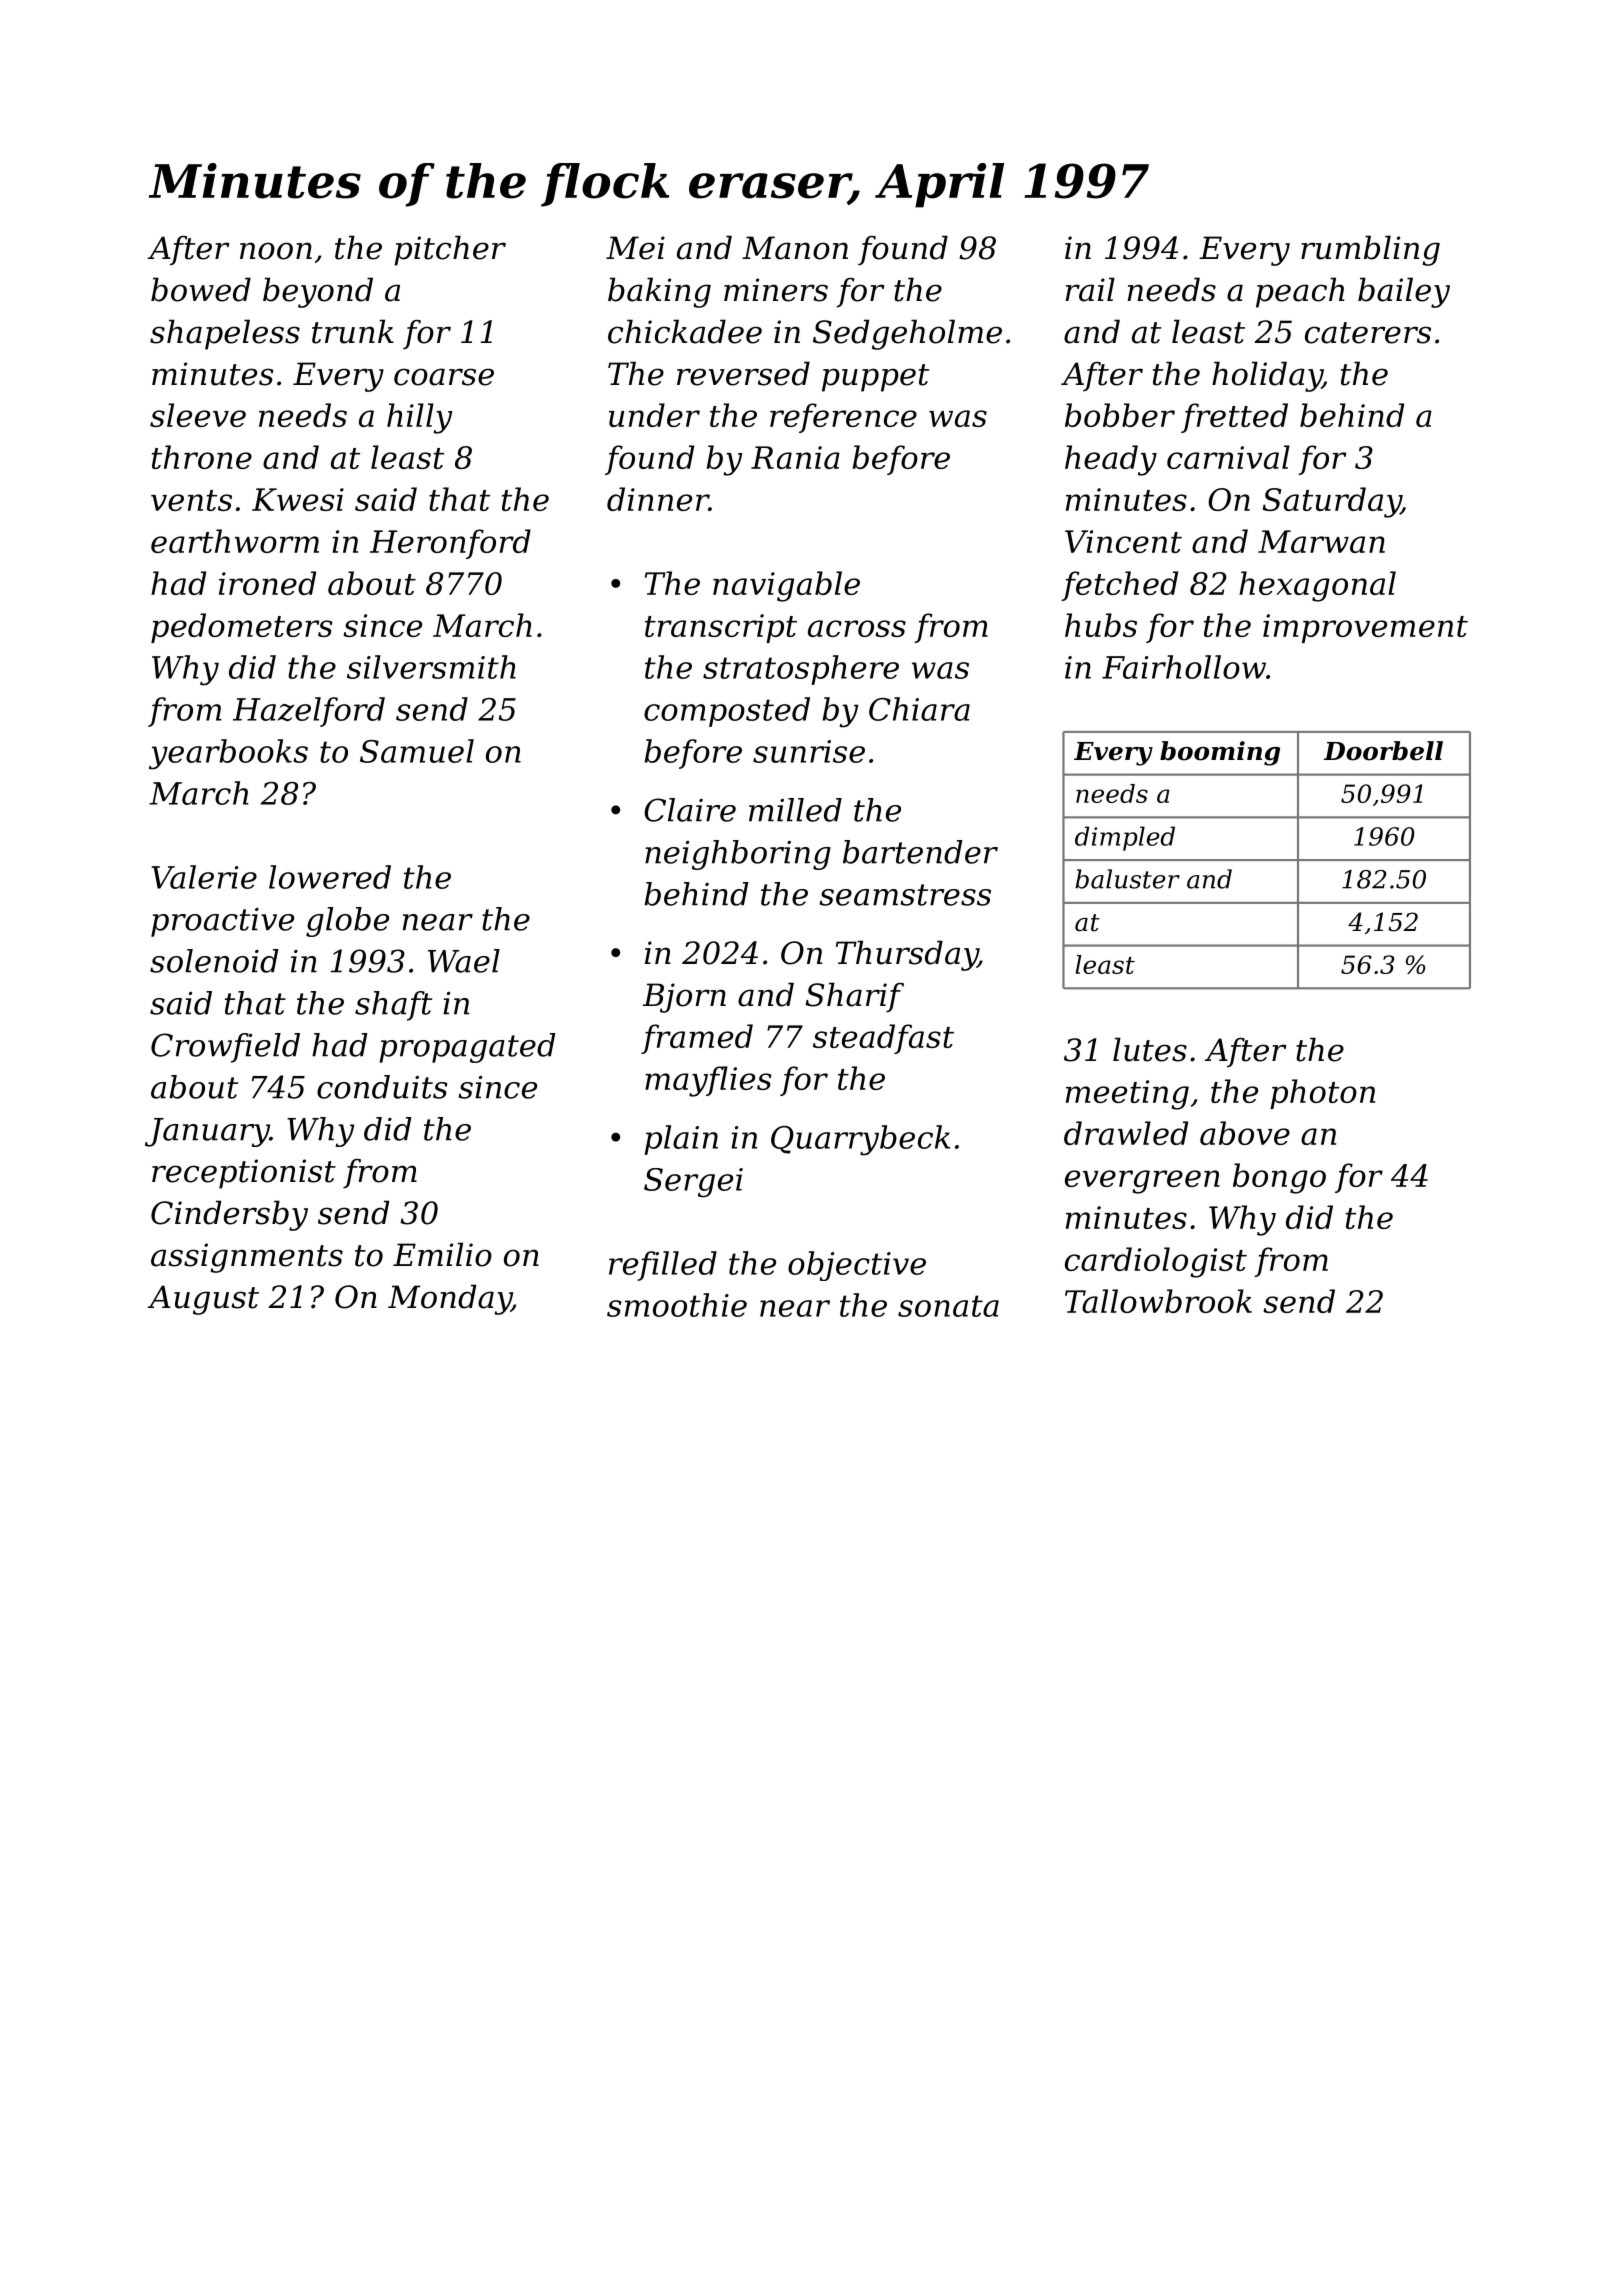 This page has height=2292, width=1620. Describe the element at coordinates (795, 248) in the page. I see `Manon` at that location.
